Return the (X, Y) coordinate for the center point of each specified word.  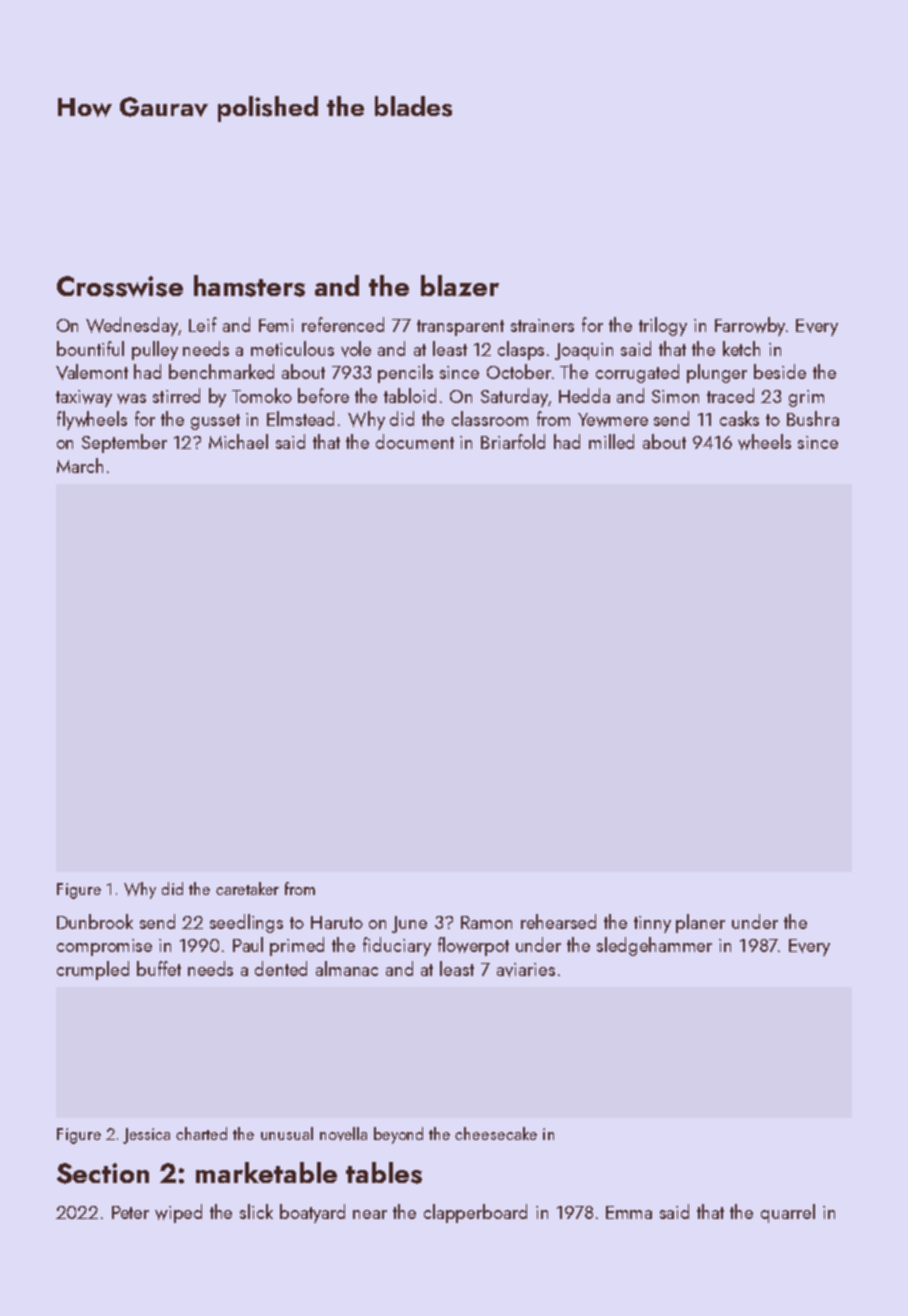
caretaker (247, 888)
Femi (276, 325)
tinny (652, 924)
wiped (178, 1213)
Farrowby (750, 326)
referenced (343, 324)
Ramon (486, 922)
